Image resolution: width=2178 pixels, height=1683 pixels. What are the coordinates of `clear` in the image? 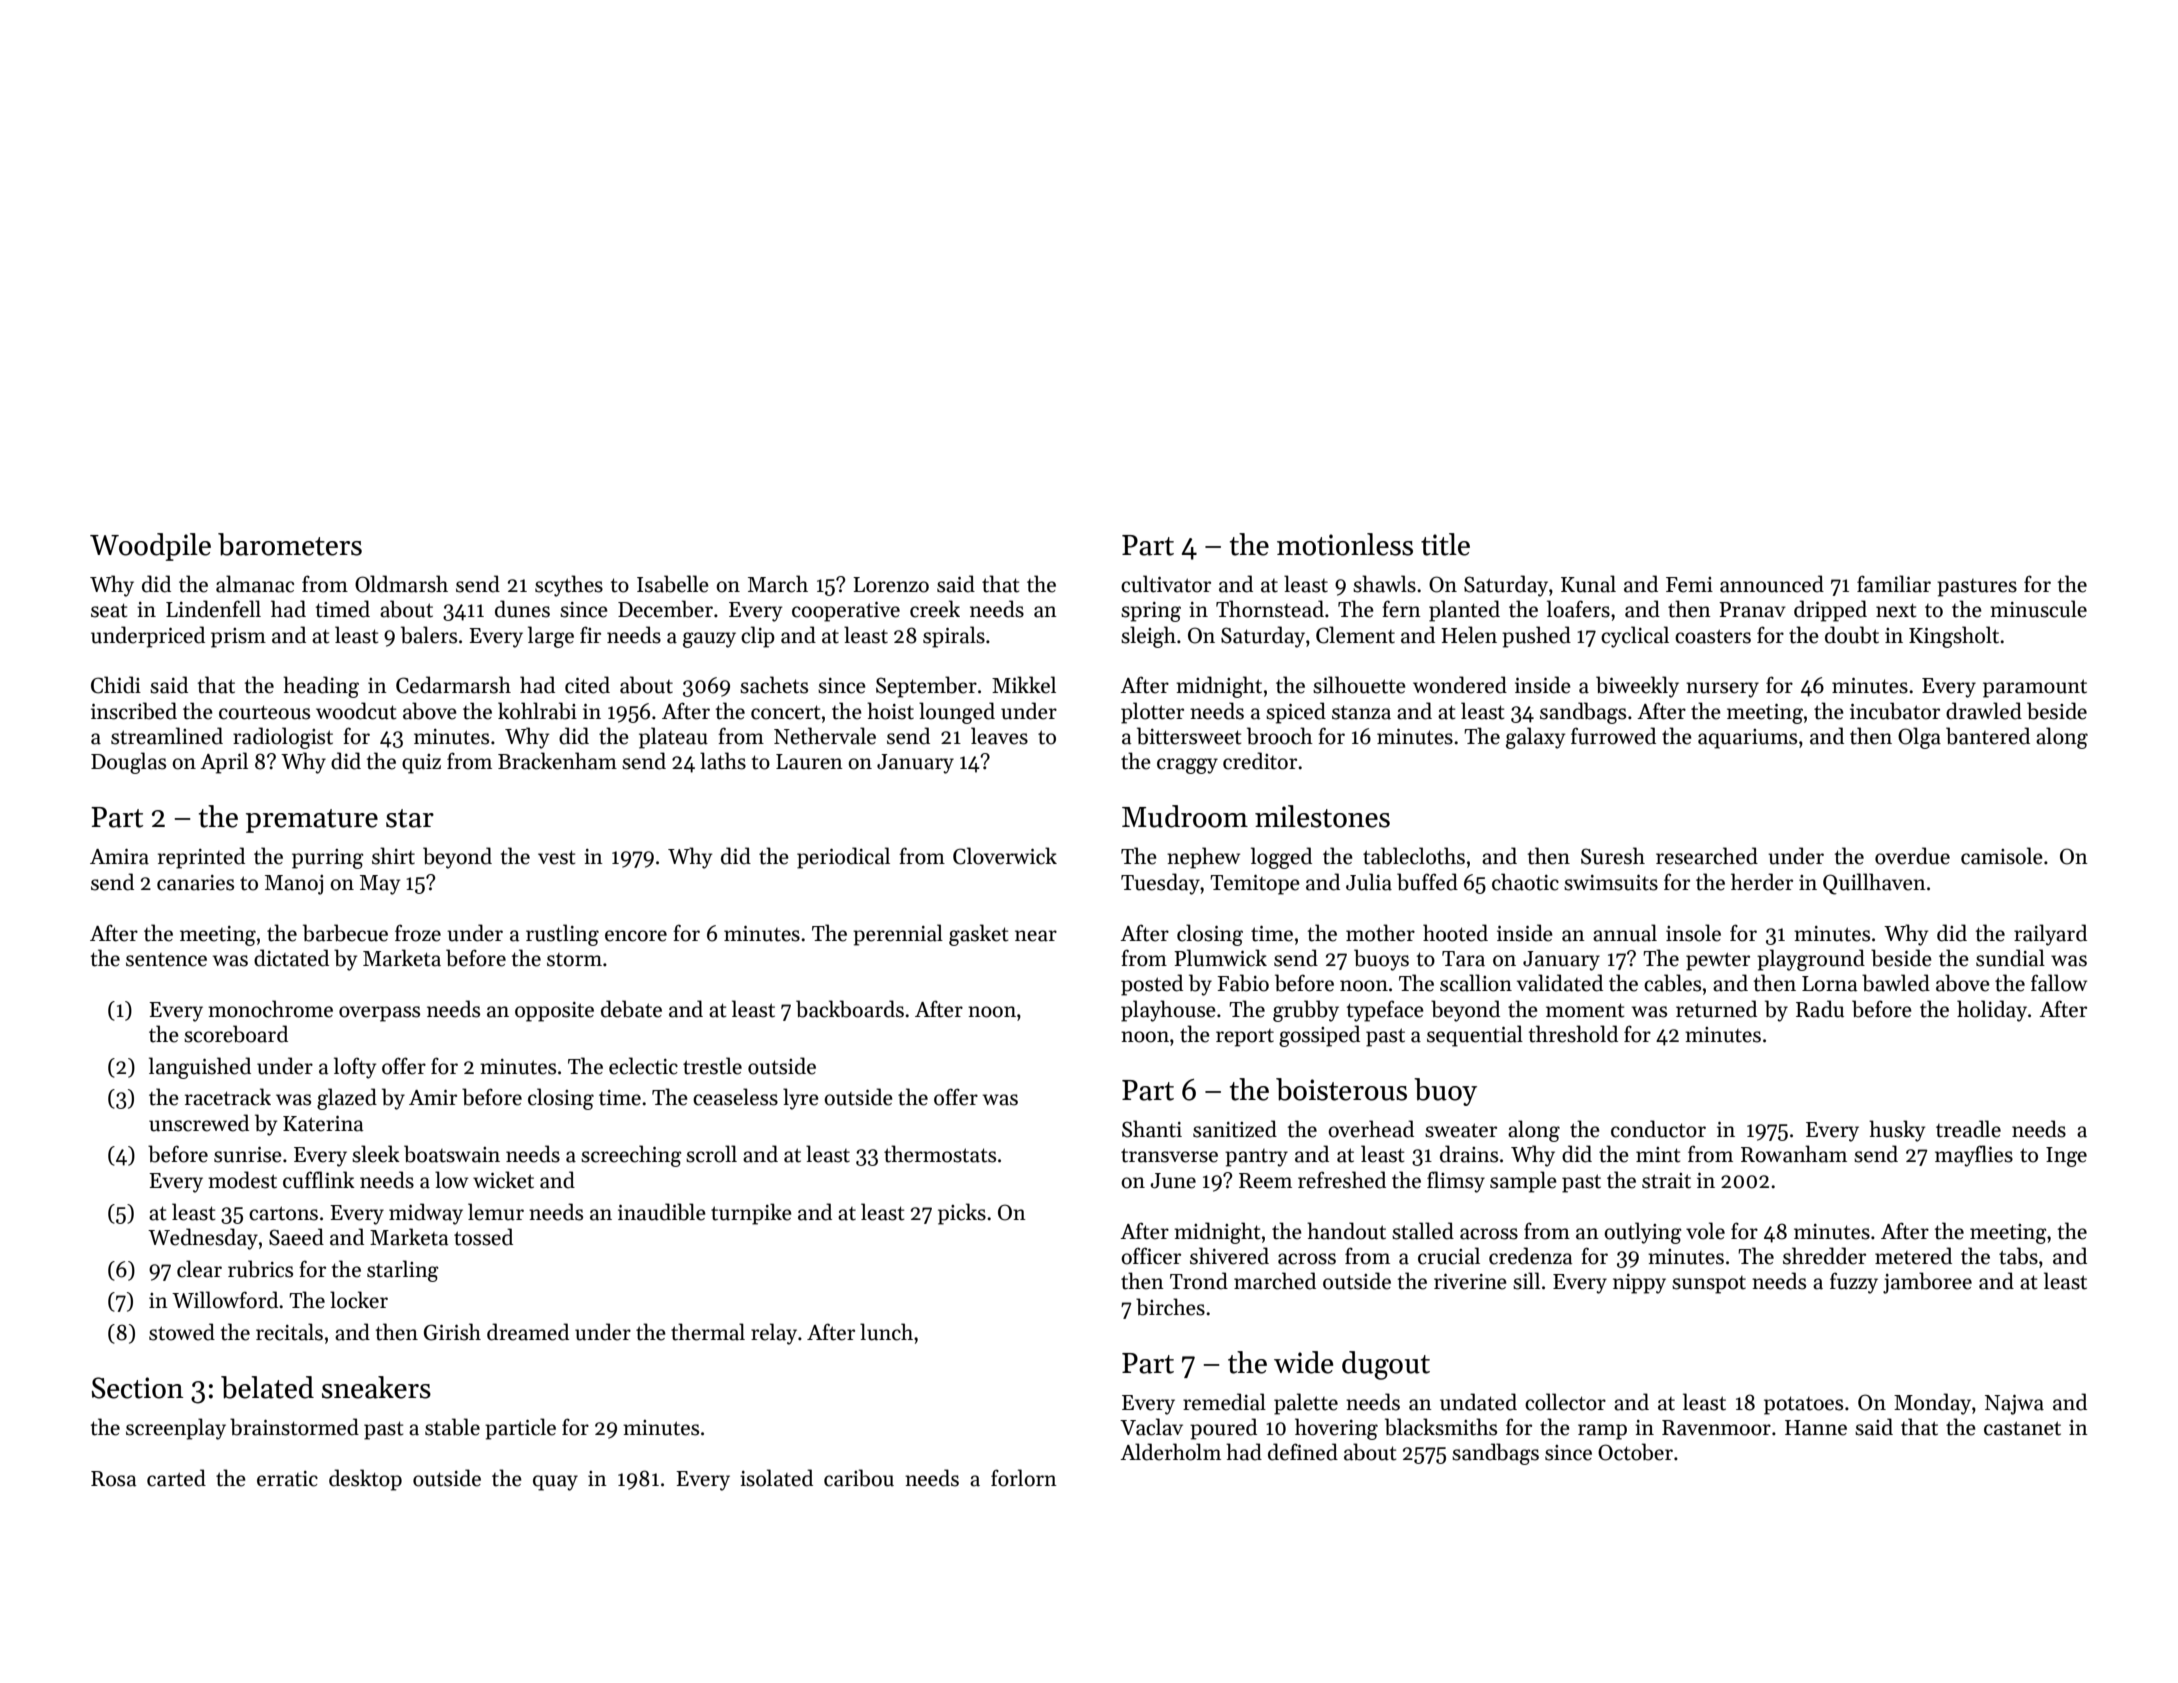 It's located at (199, 1269).
